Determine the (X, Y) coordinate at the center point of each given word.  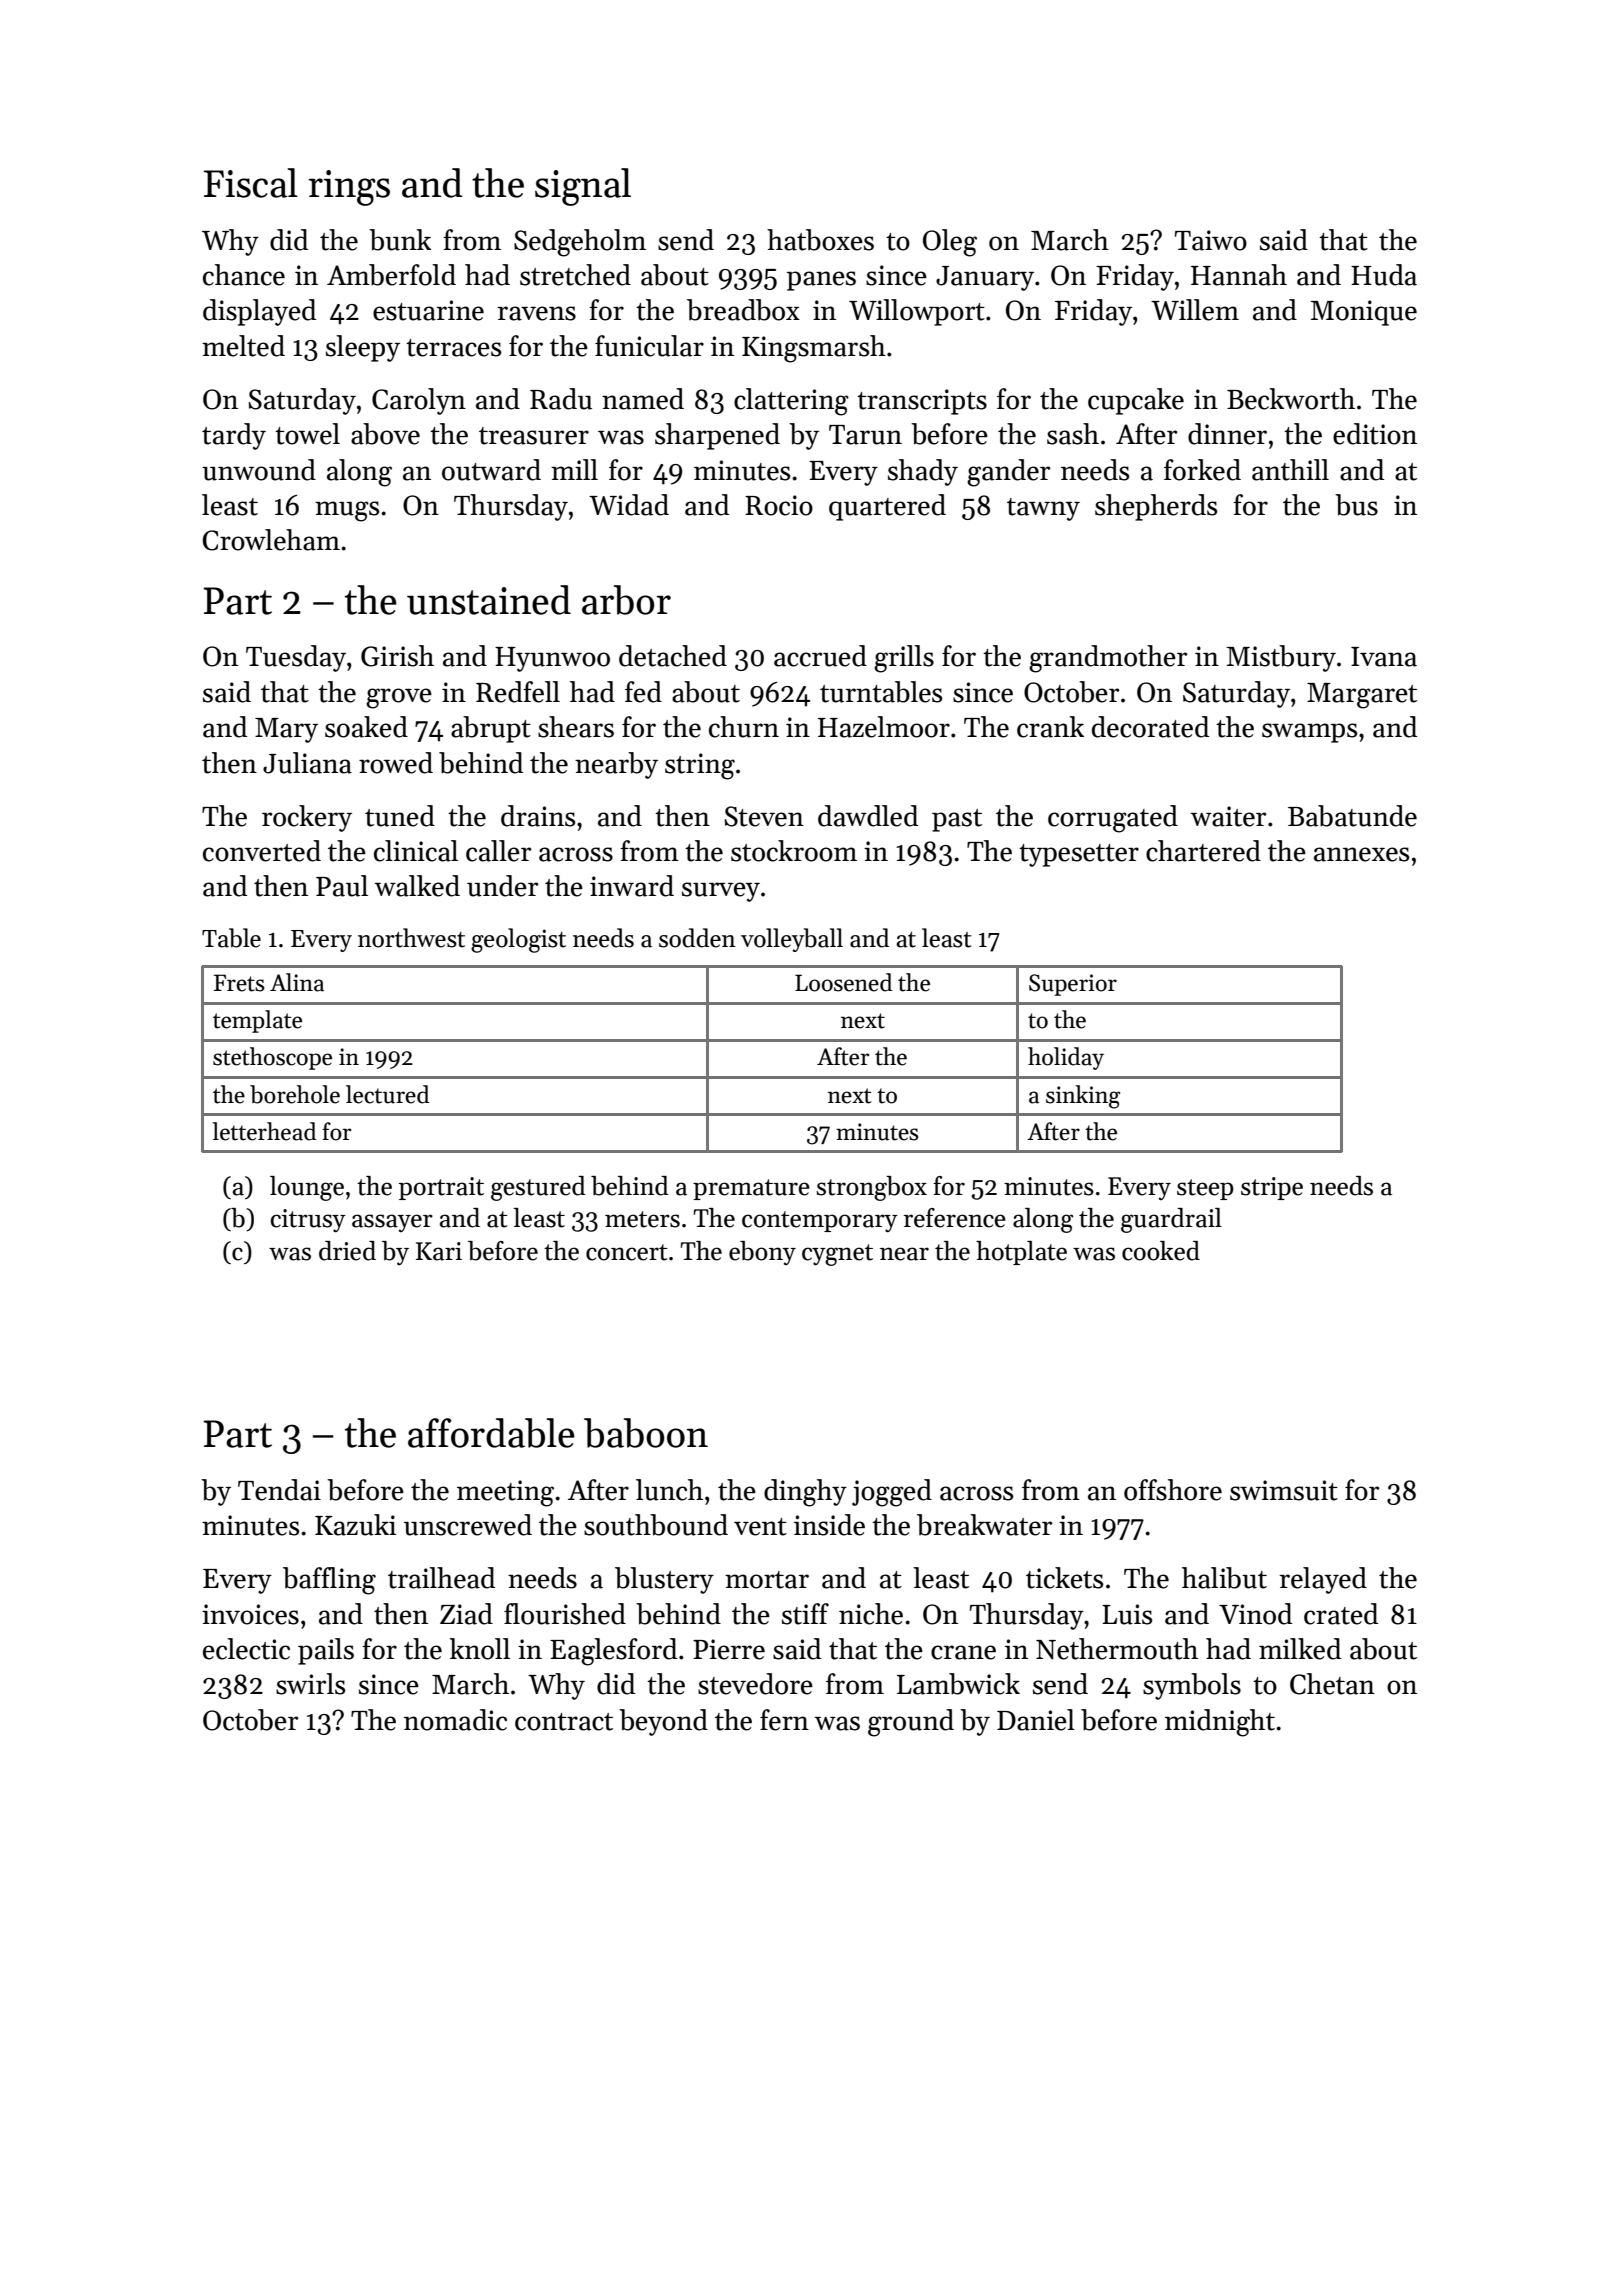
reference (955, 1218)
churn (744, 727)
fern (784, 1720)
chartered (1203, 851)
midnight (1220, 1723)
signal (583, 187)
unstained (489, 600)
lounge (307, 1188)
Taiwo (1211, 240)
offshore (1173, 1490)
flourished (565, 1614)
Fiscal (250, 183)
